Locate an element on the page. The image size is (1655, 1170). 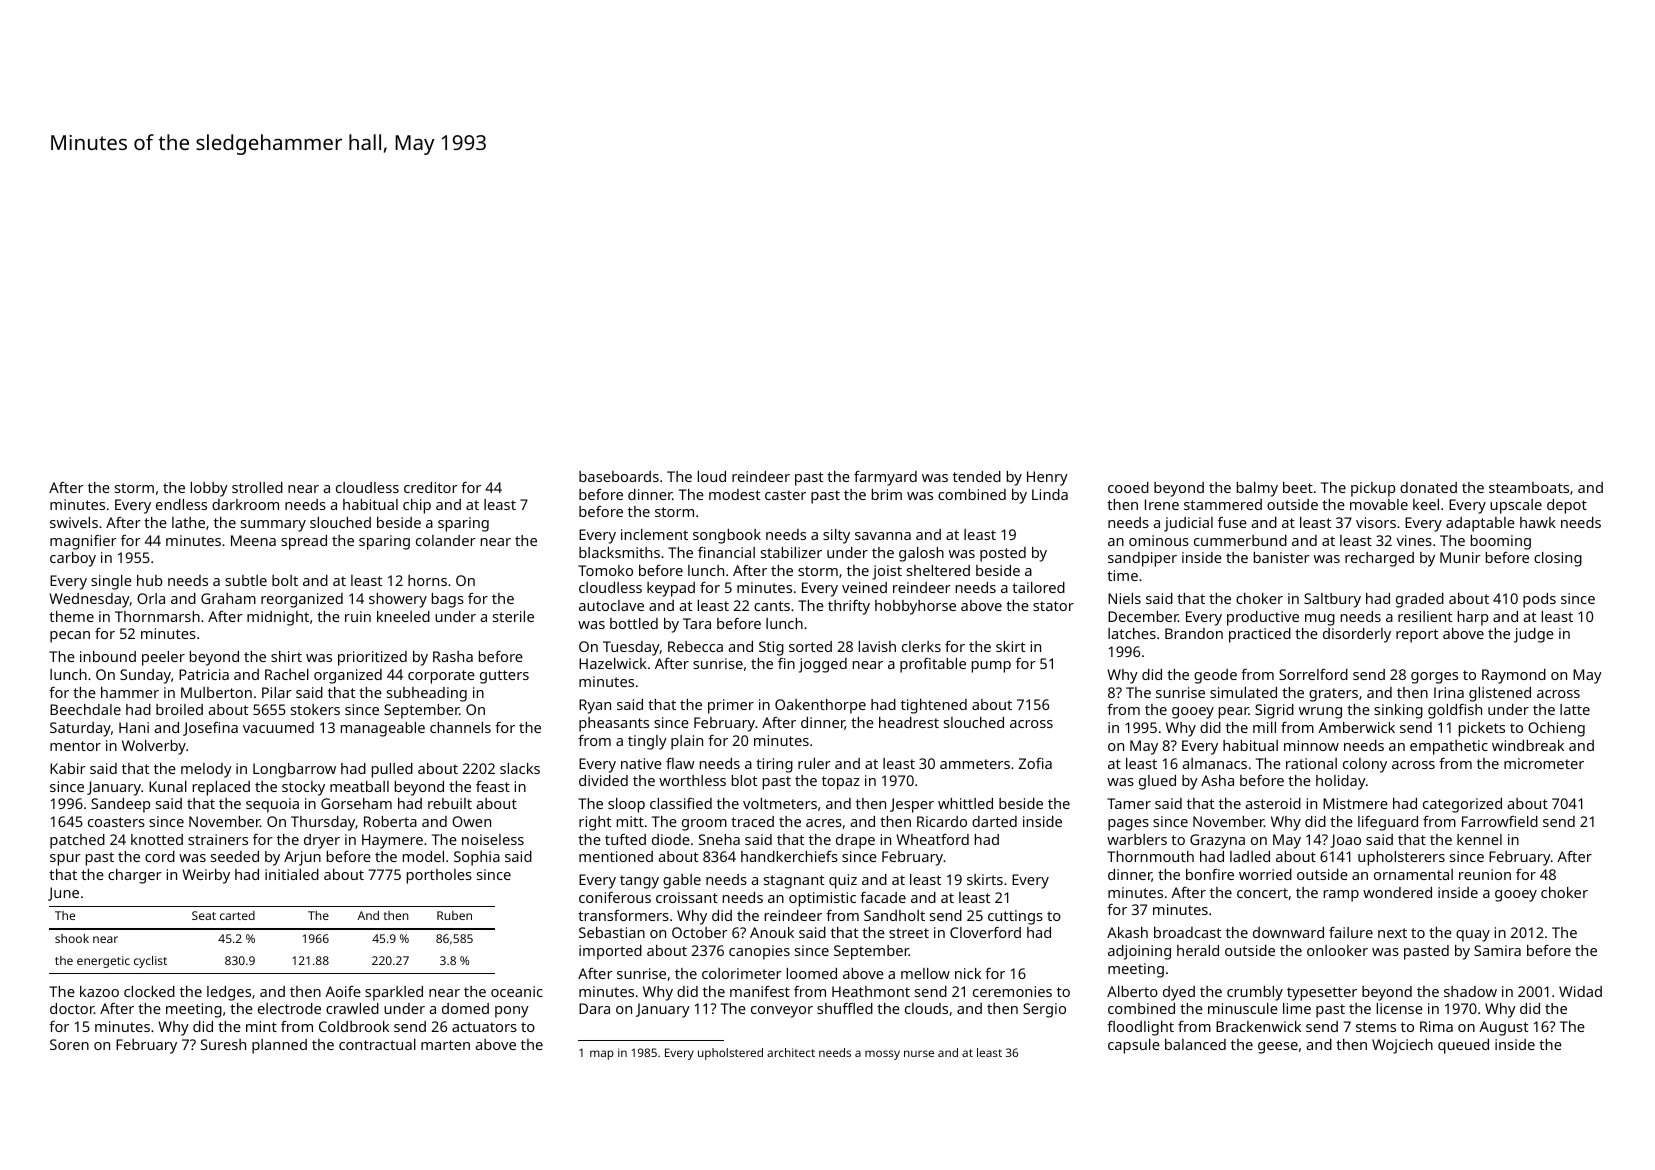
judge is located at coordinates (1534, 635).
